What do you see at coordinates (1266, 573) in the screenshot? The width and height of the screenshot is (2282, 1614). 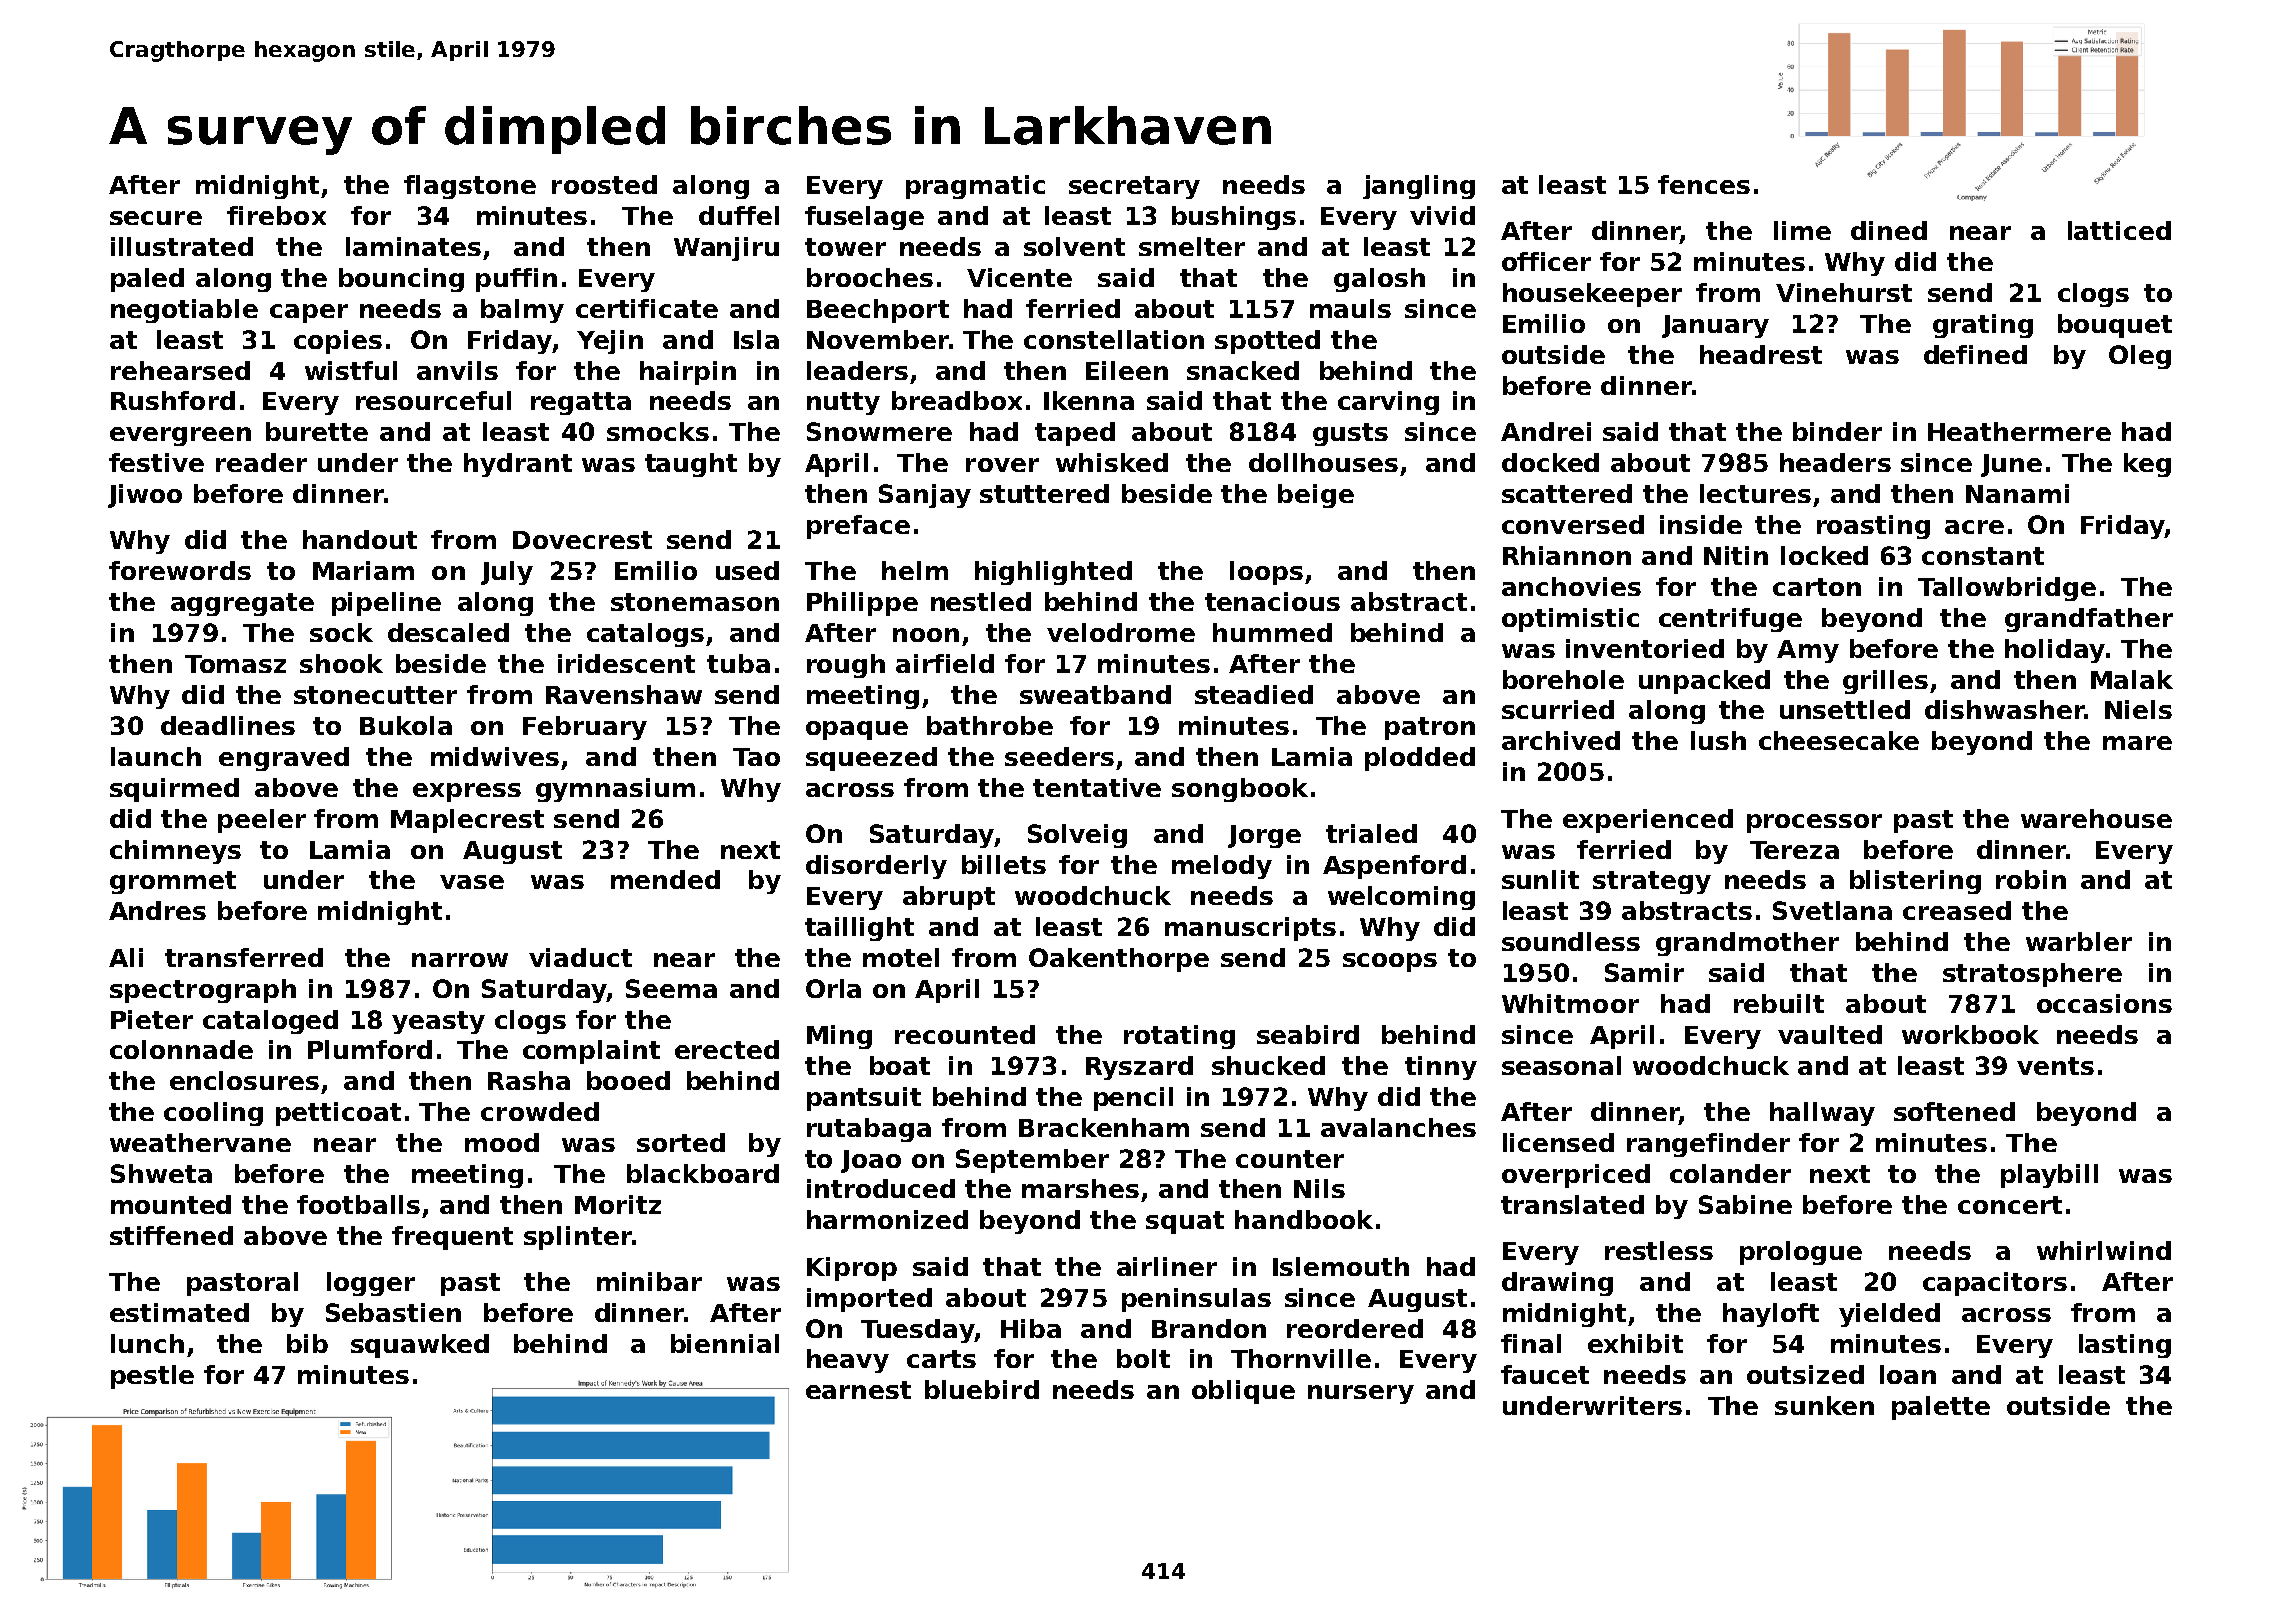 I see `loops` at bounding box center [1266, 573].
